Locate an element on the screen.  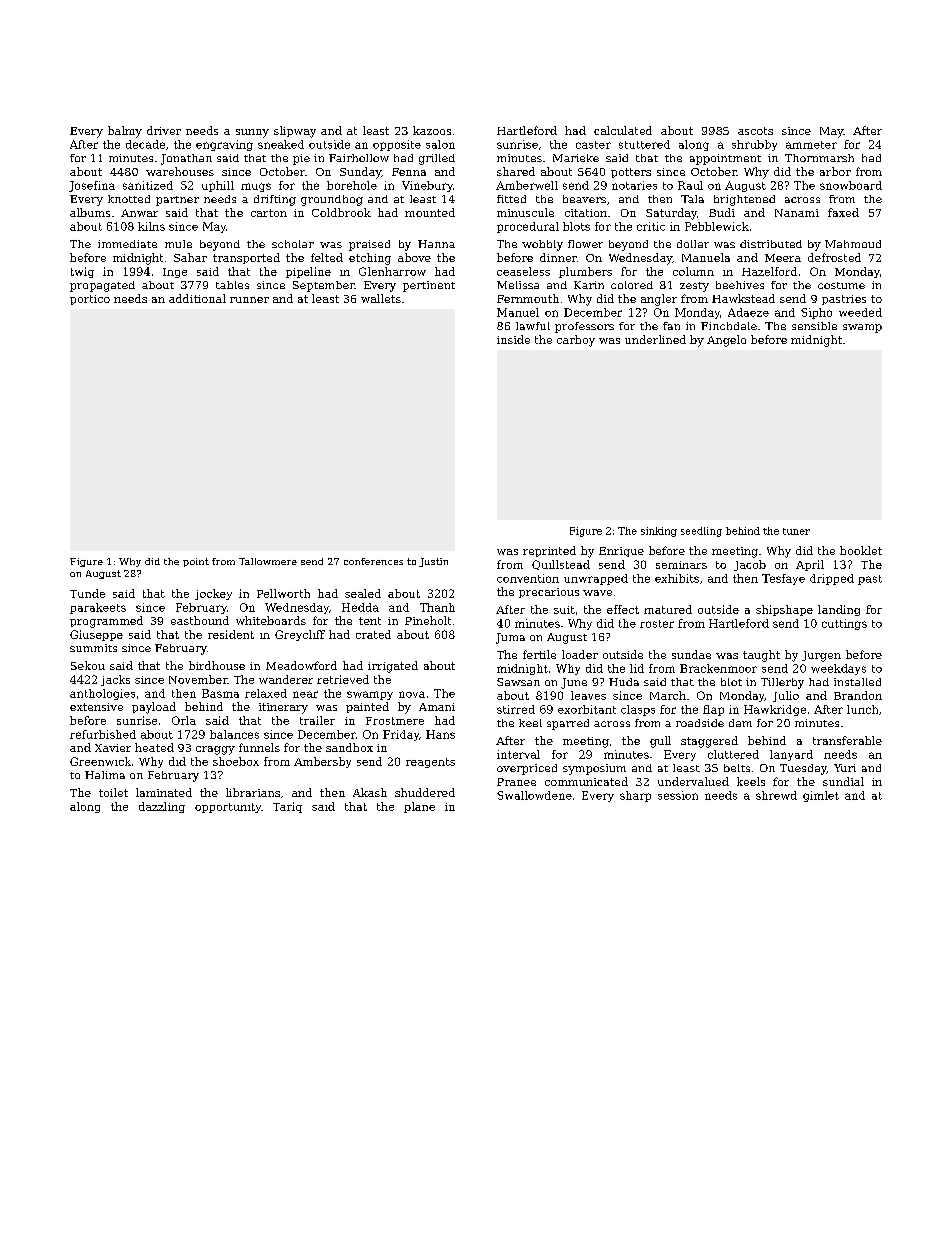
Raul is located at coordinates (690, 185).
